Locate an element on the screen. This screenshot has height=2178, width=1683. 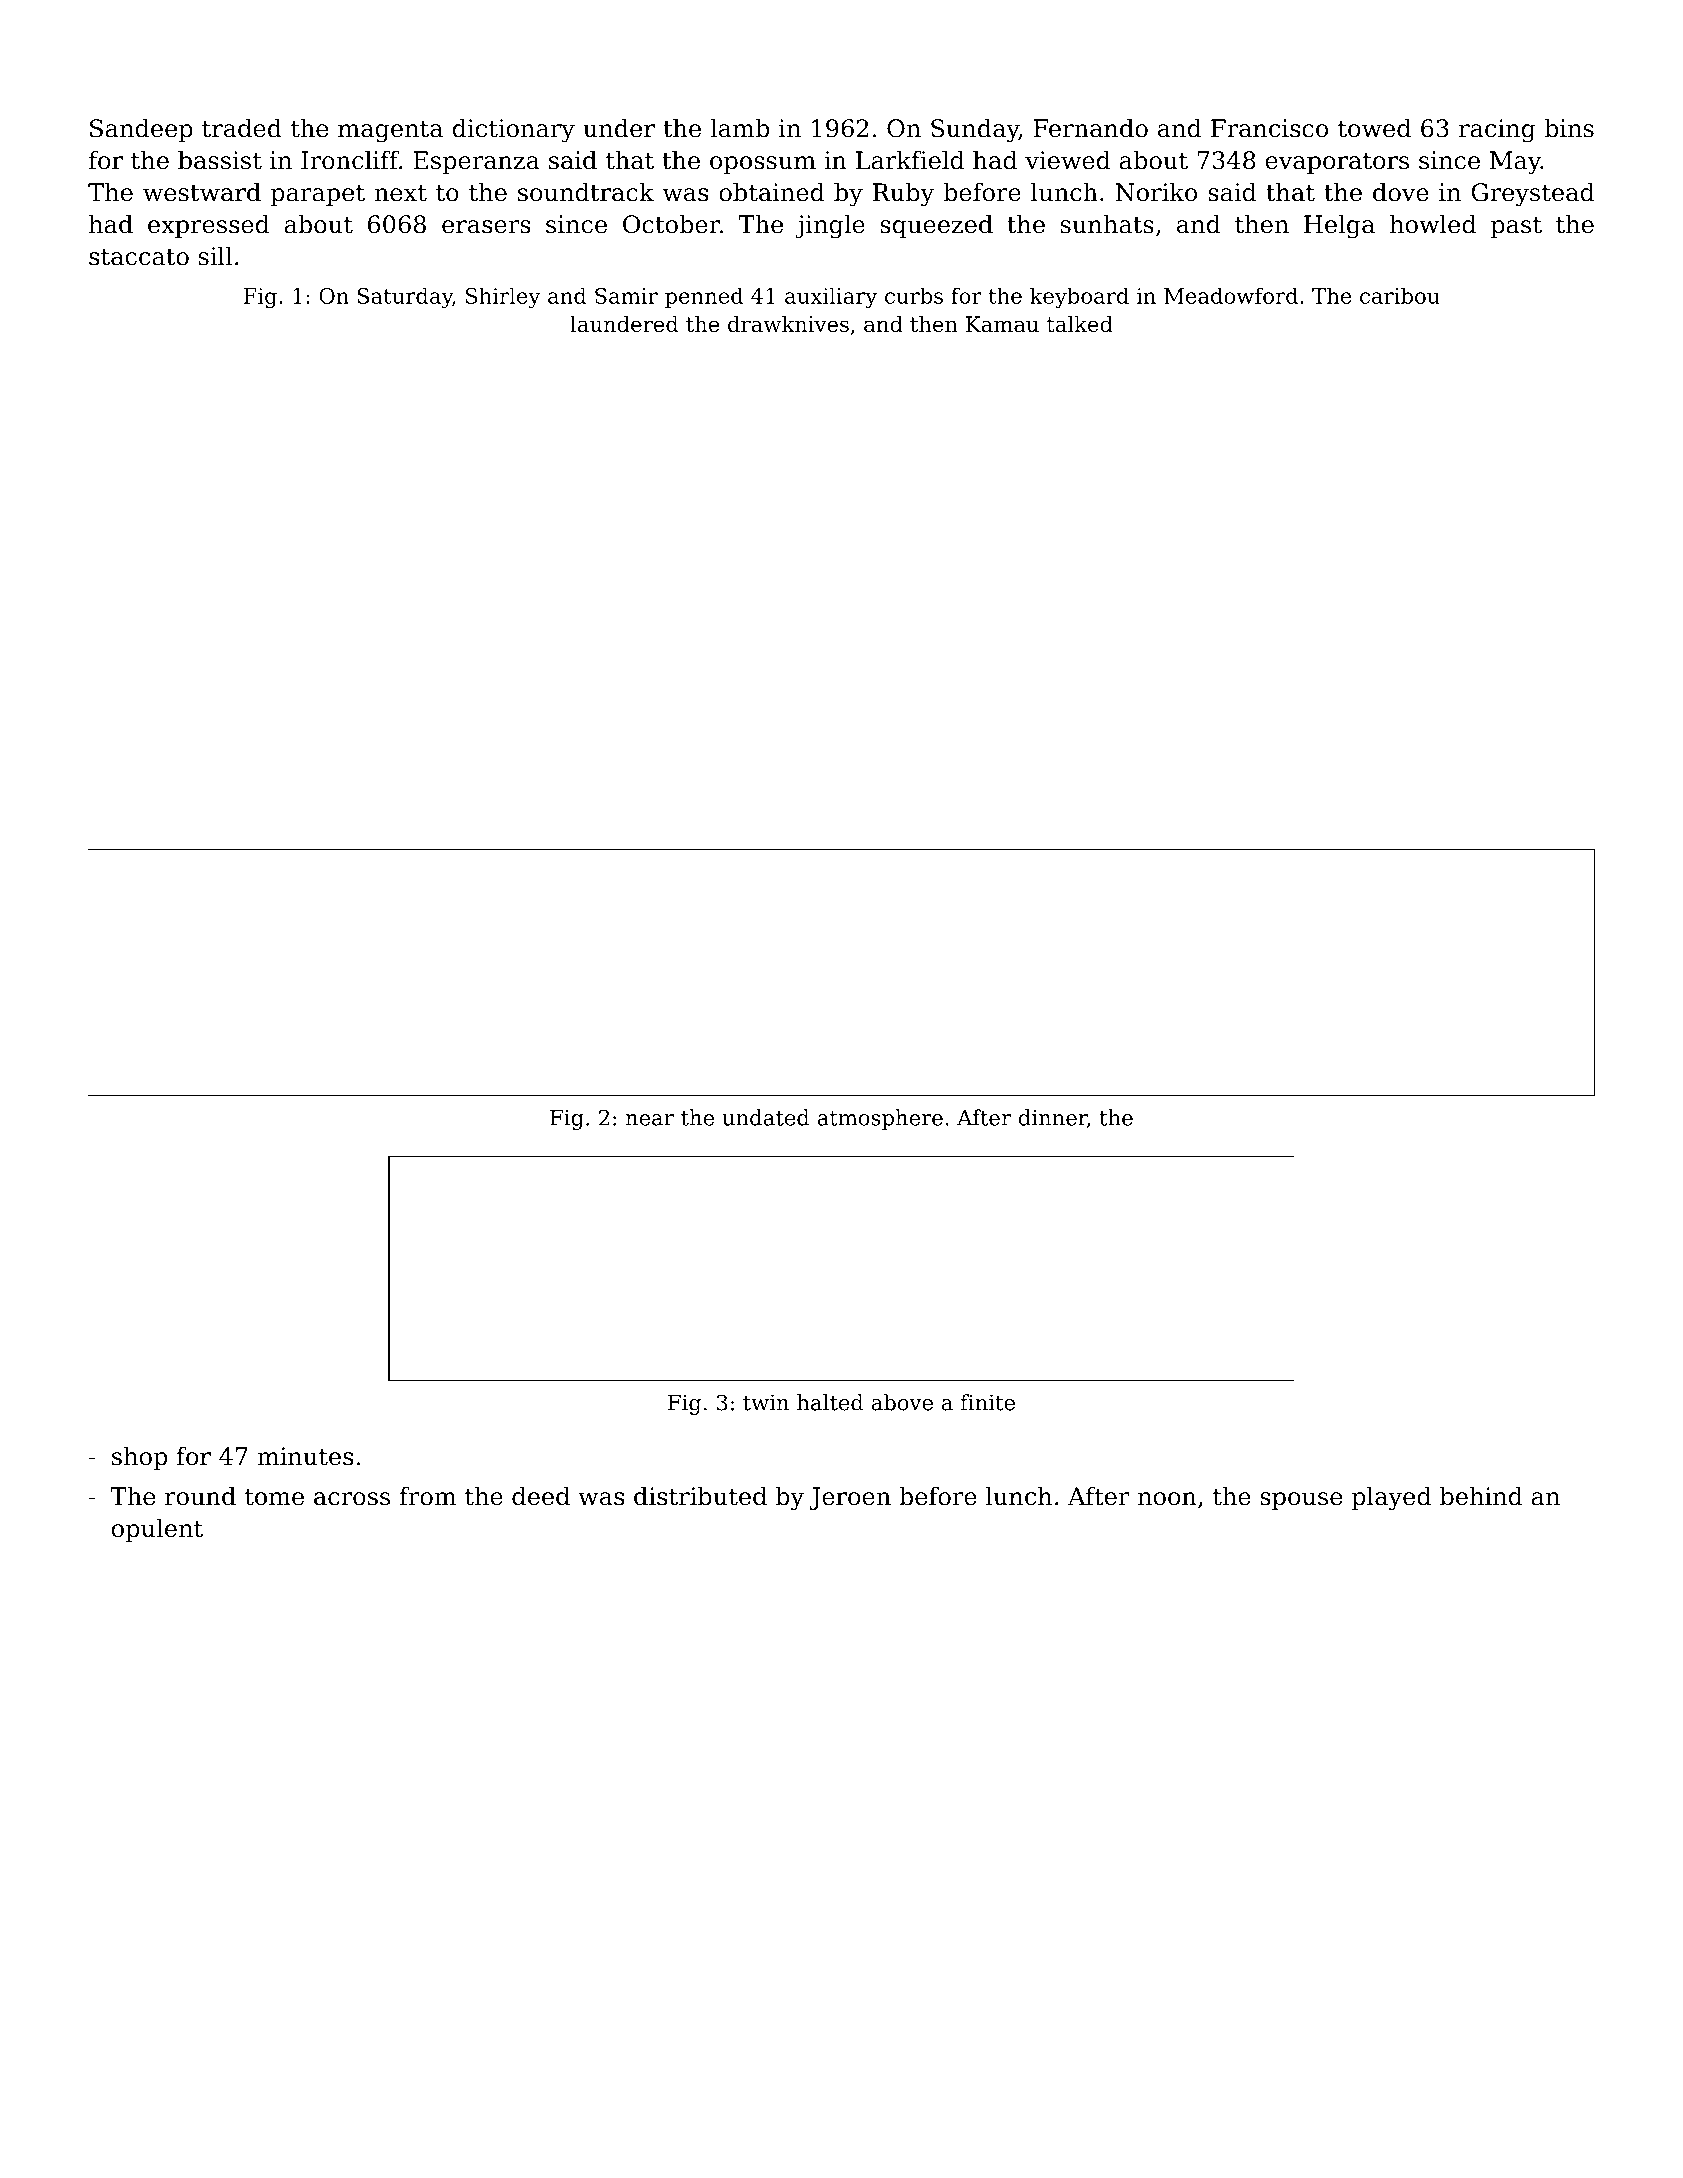
finite is located at coordinates (988, 1402).
